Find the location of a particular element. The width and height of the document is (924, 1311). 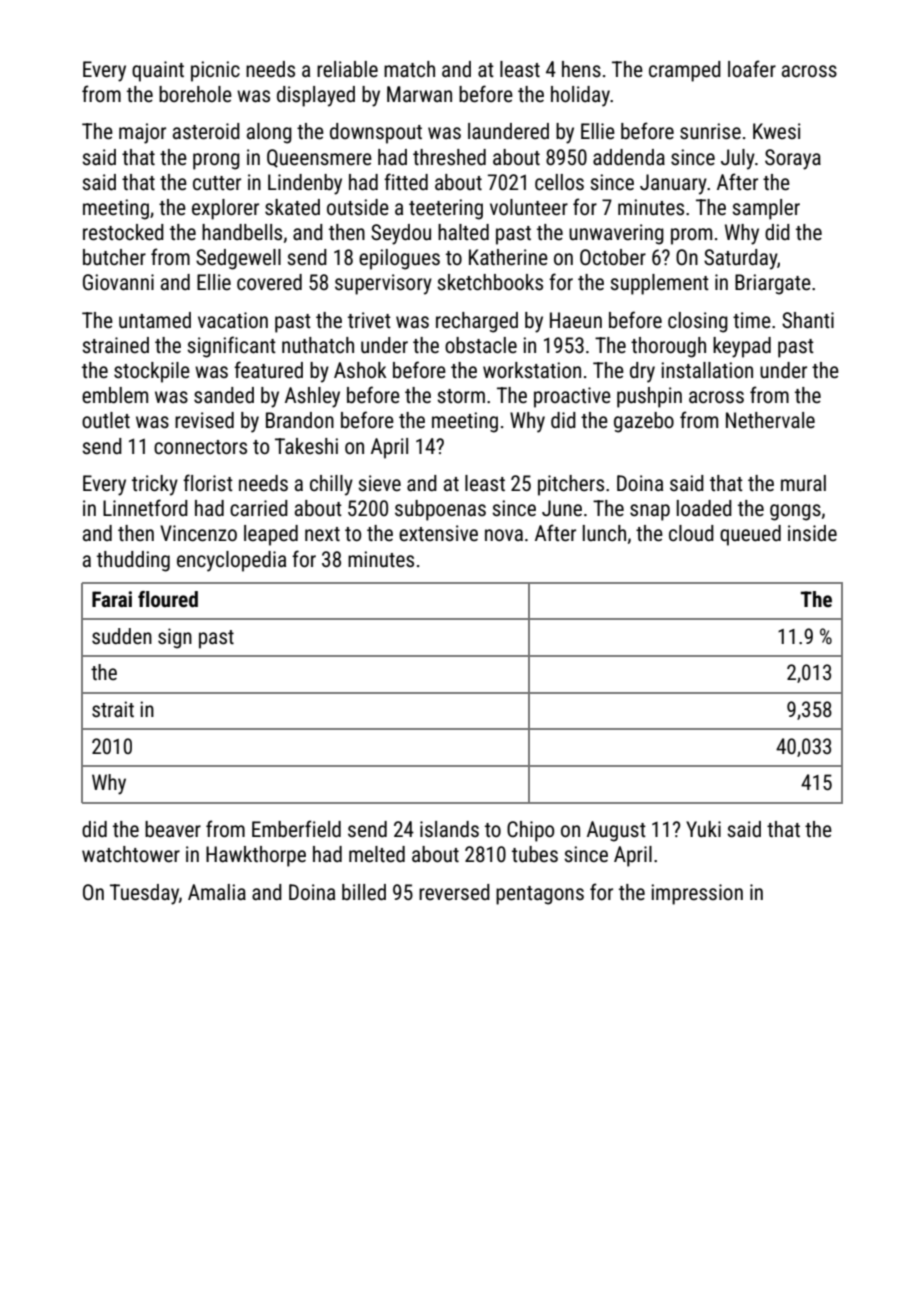

inside is located at coordinates (812, 533).
